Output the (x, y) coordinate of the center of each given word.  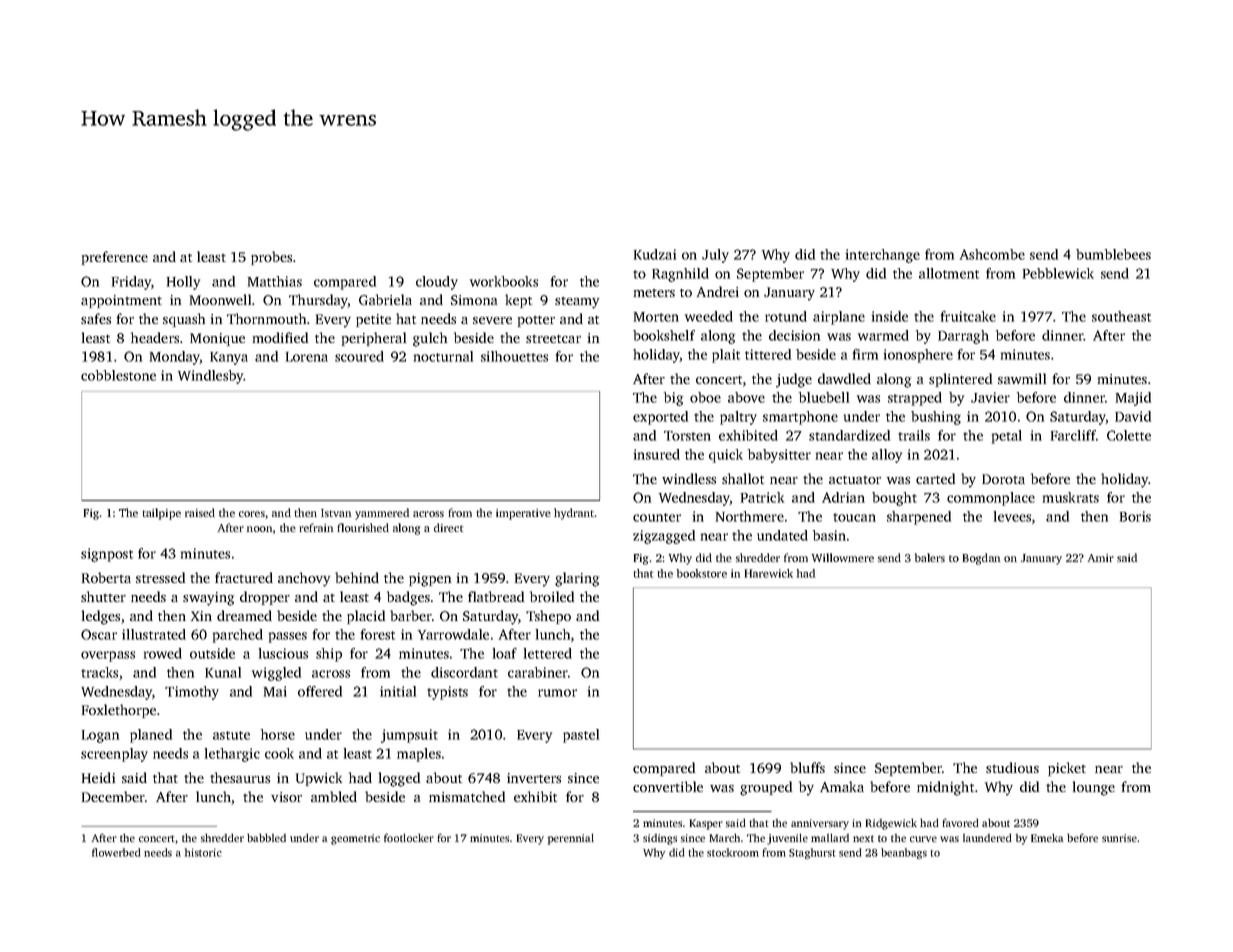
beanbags (904, 853)
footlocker (409, 837)
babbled (266, 837)
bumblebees (1113, 254)
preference (115, 258)
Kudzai (655, 254)
